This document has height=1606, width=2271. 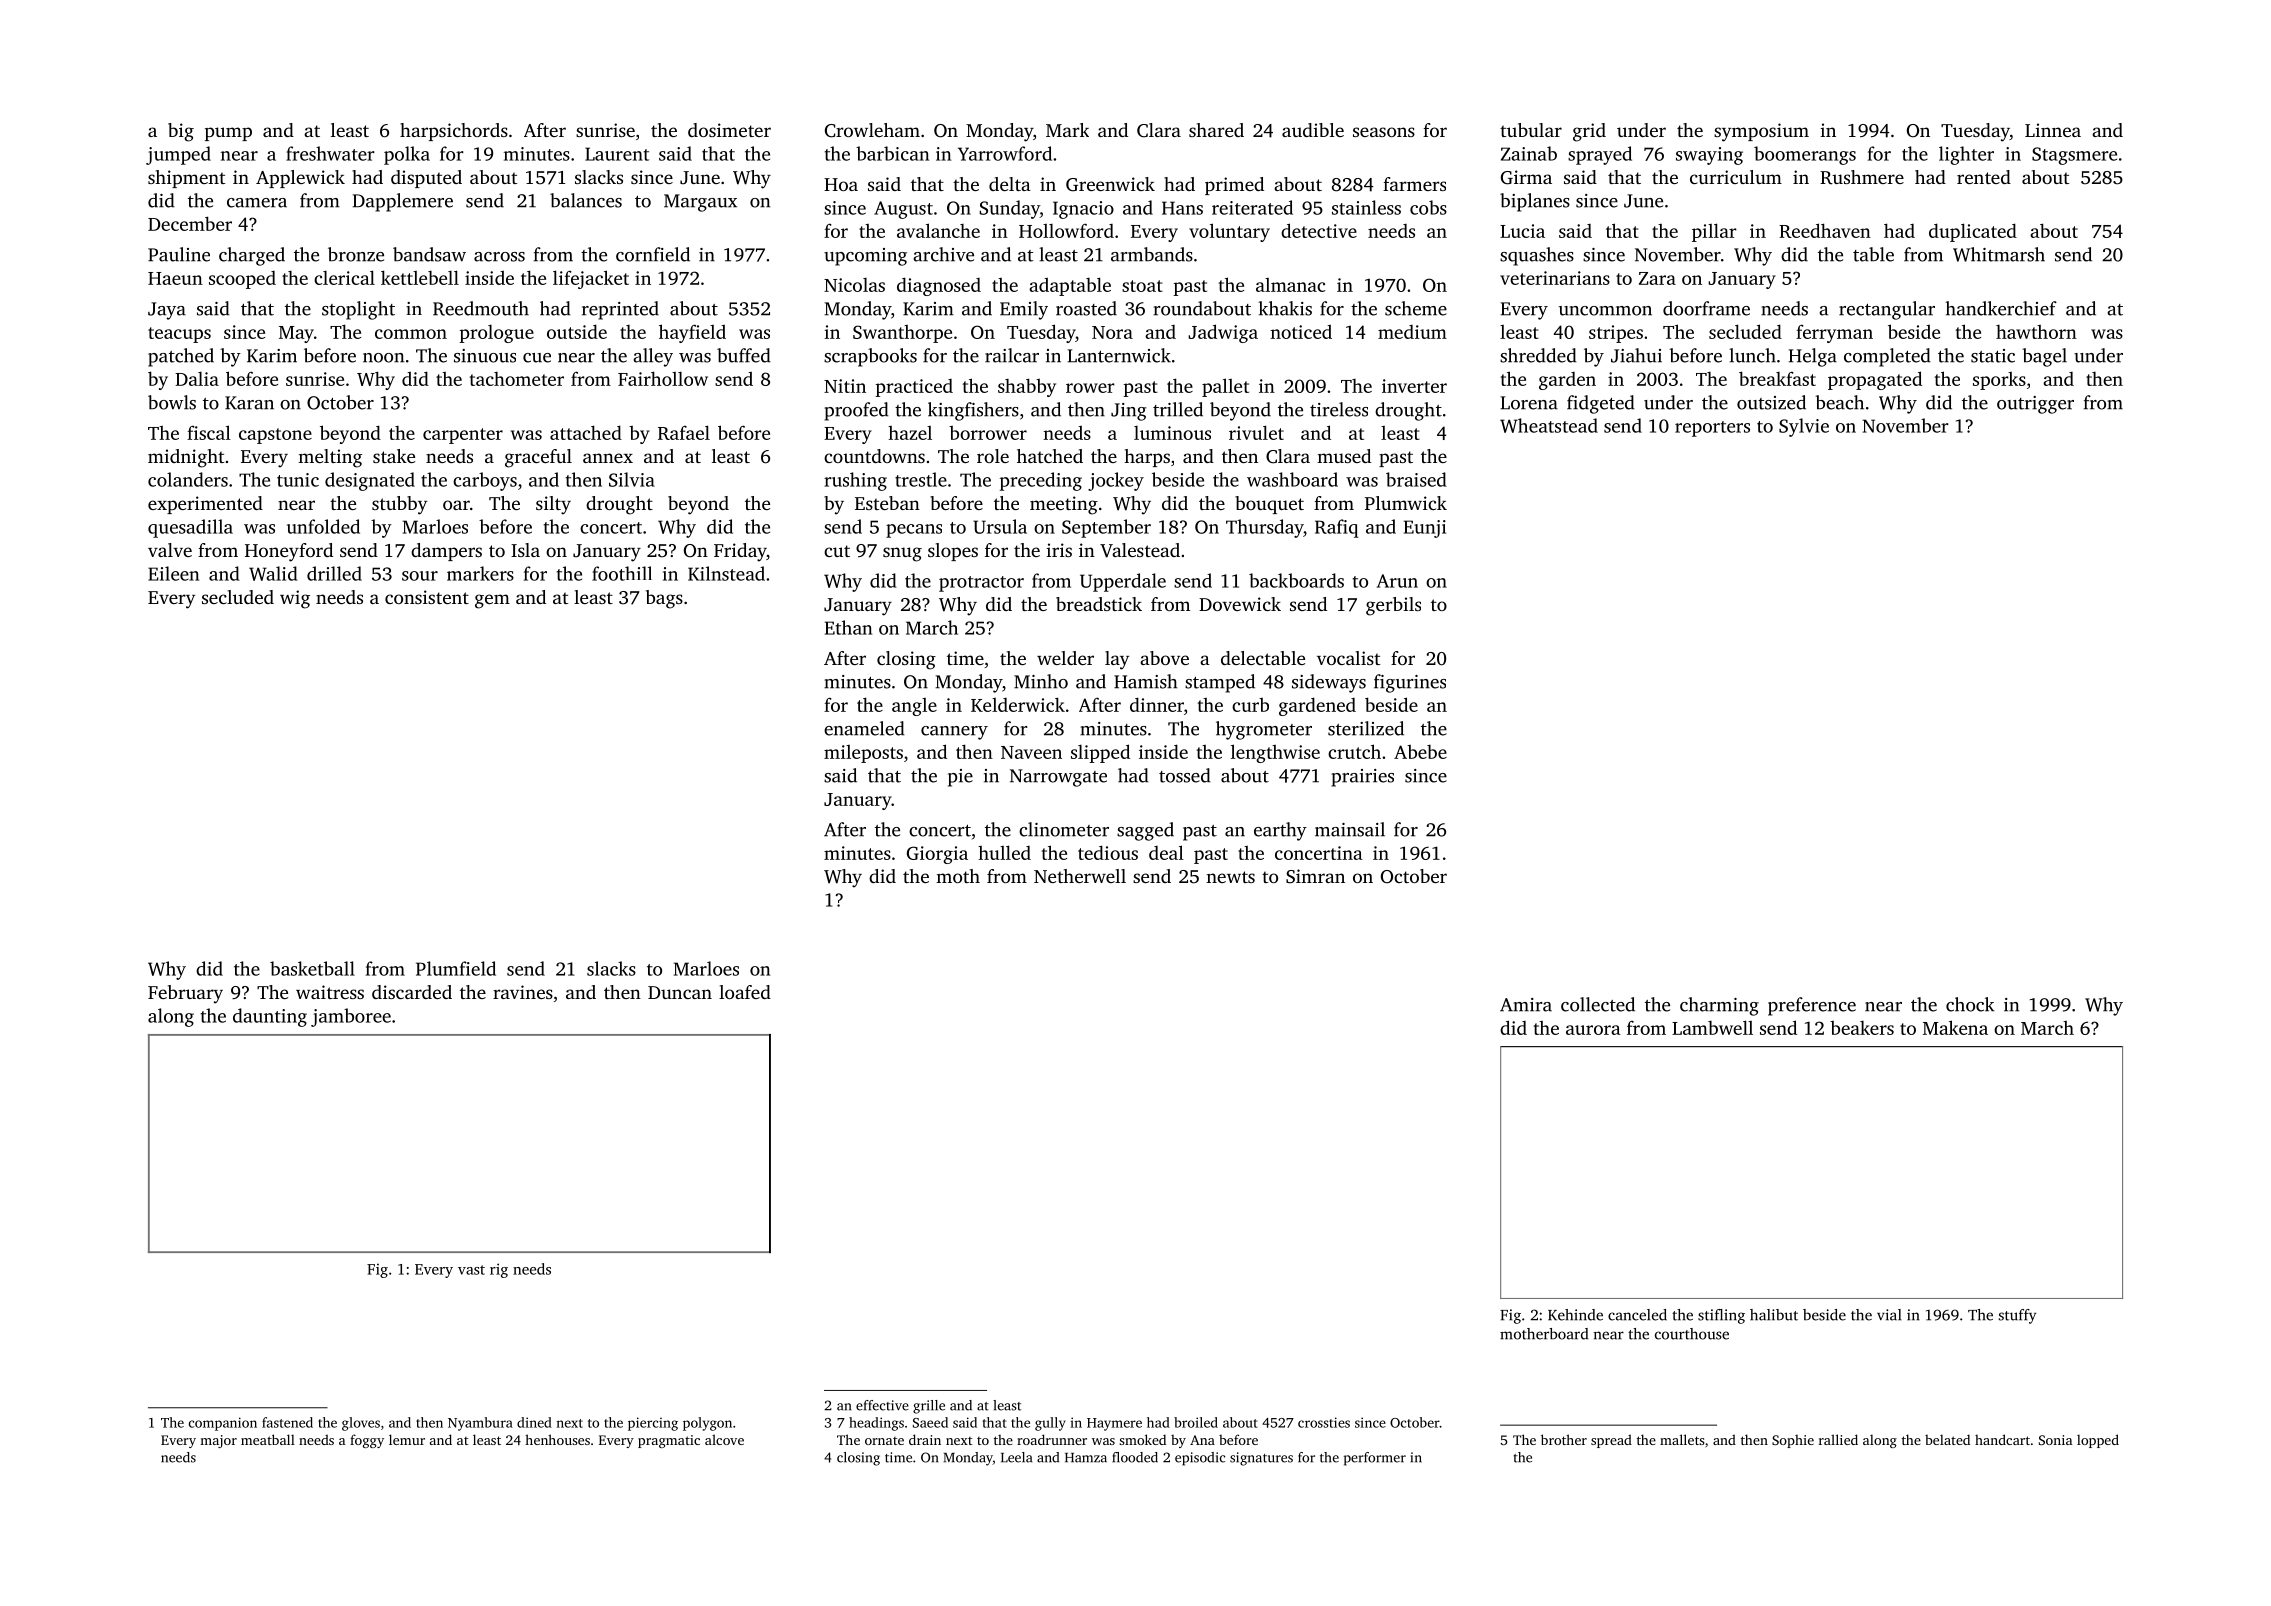 I want to click on cobs, so click(x=1428, y=207).
